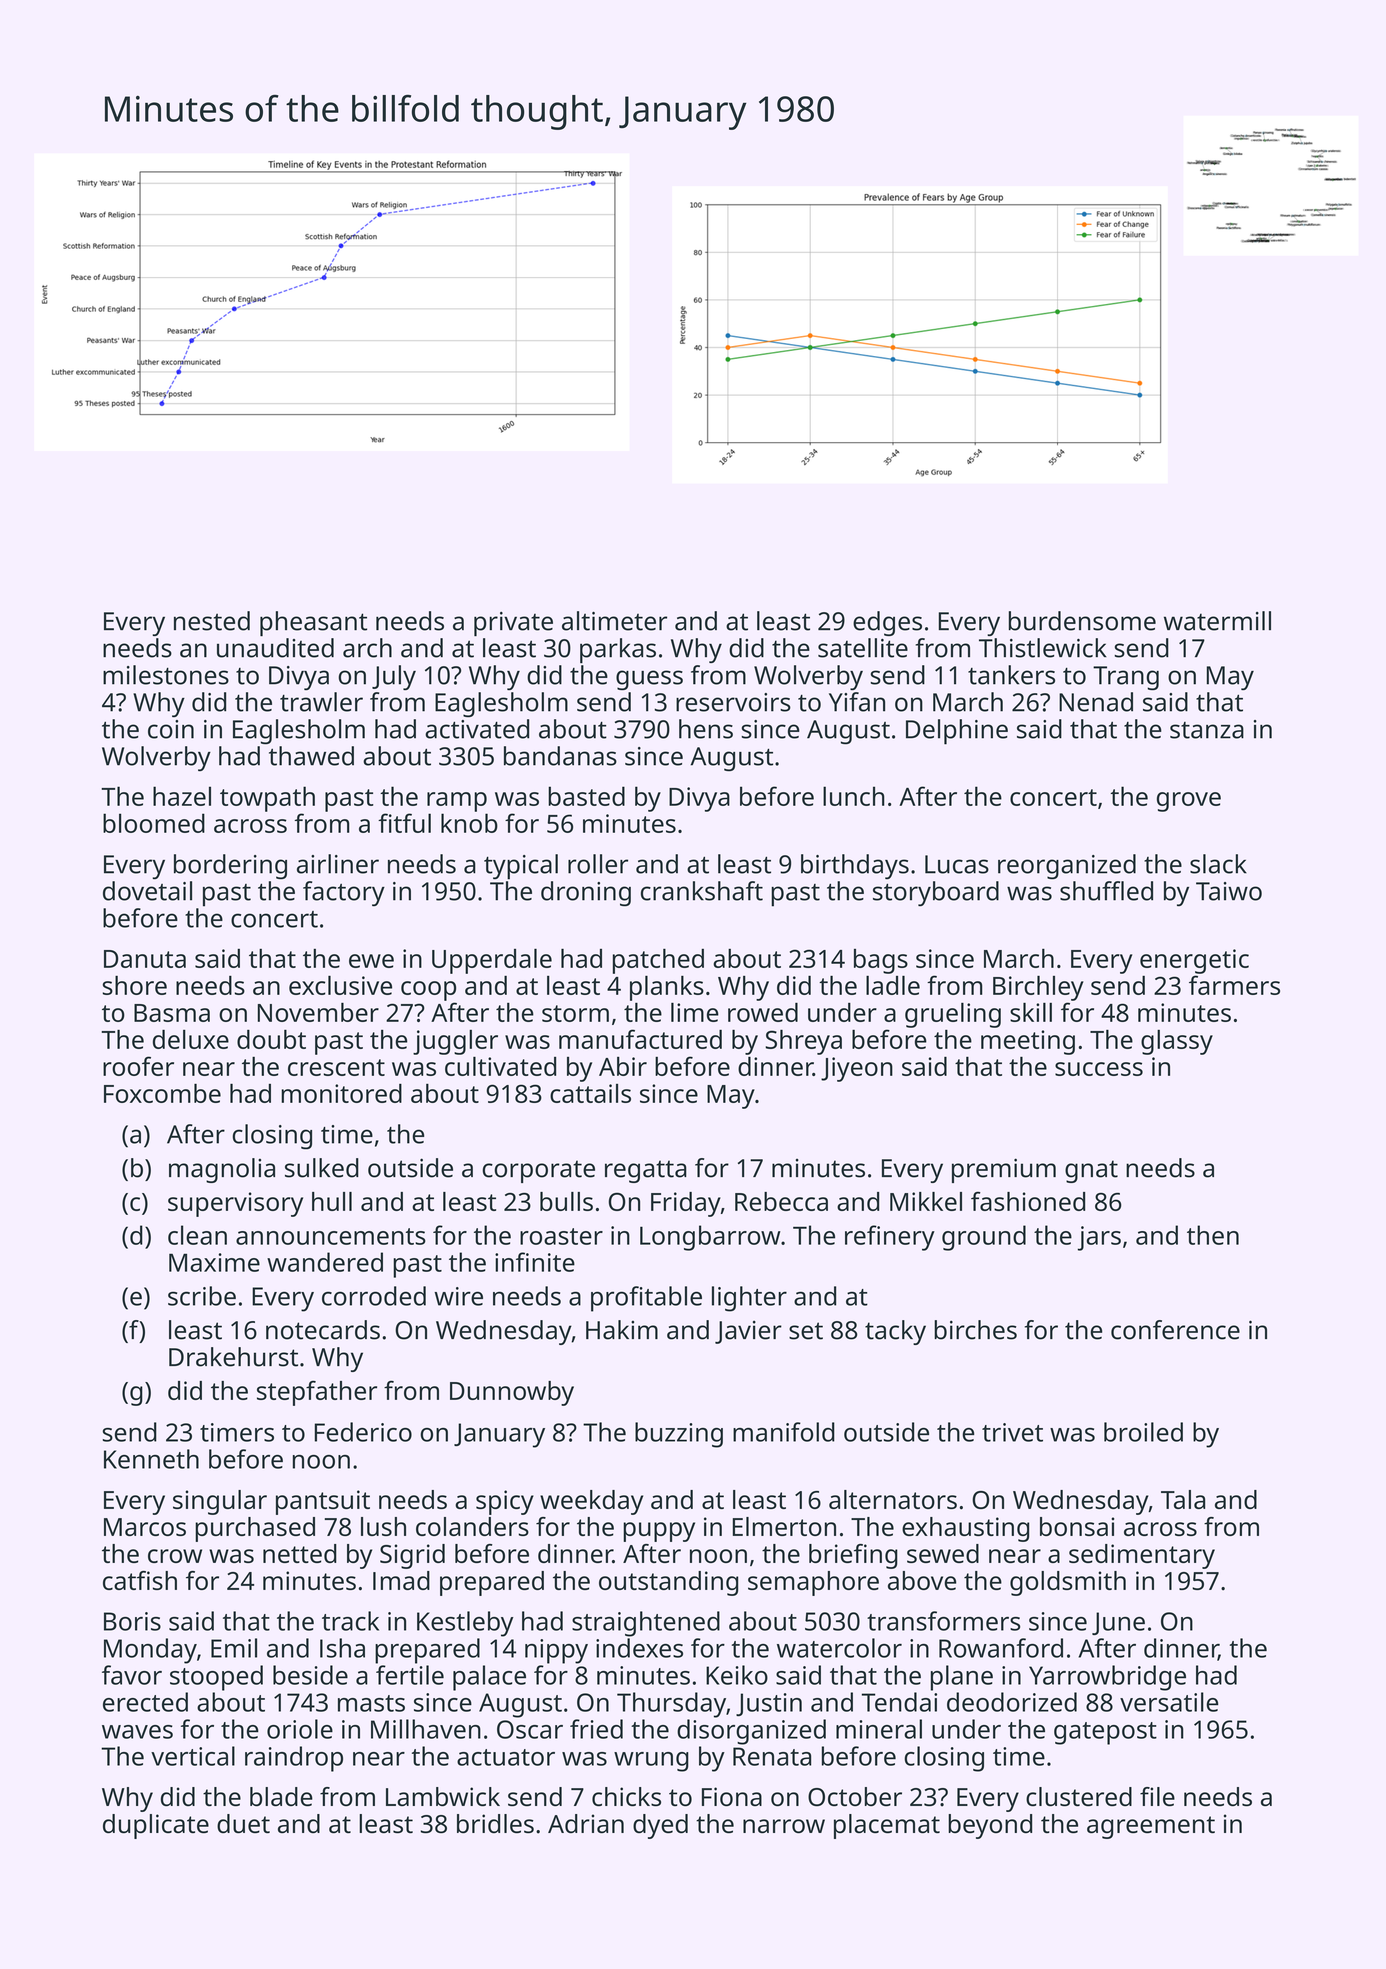 The image size is (1386, 1969). I want to click on premium, so click(1004, 1170).
